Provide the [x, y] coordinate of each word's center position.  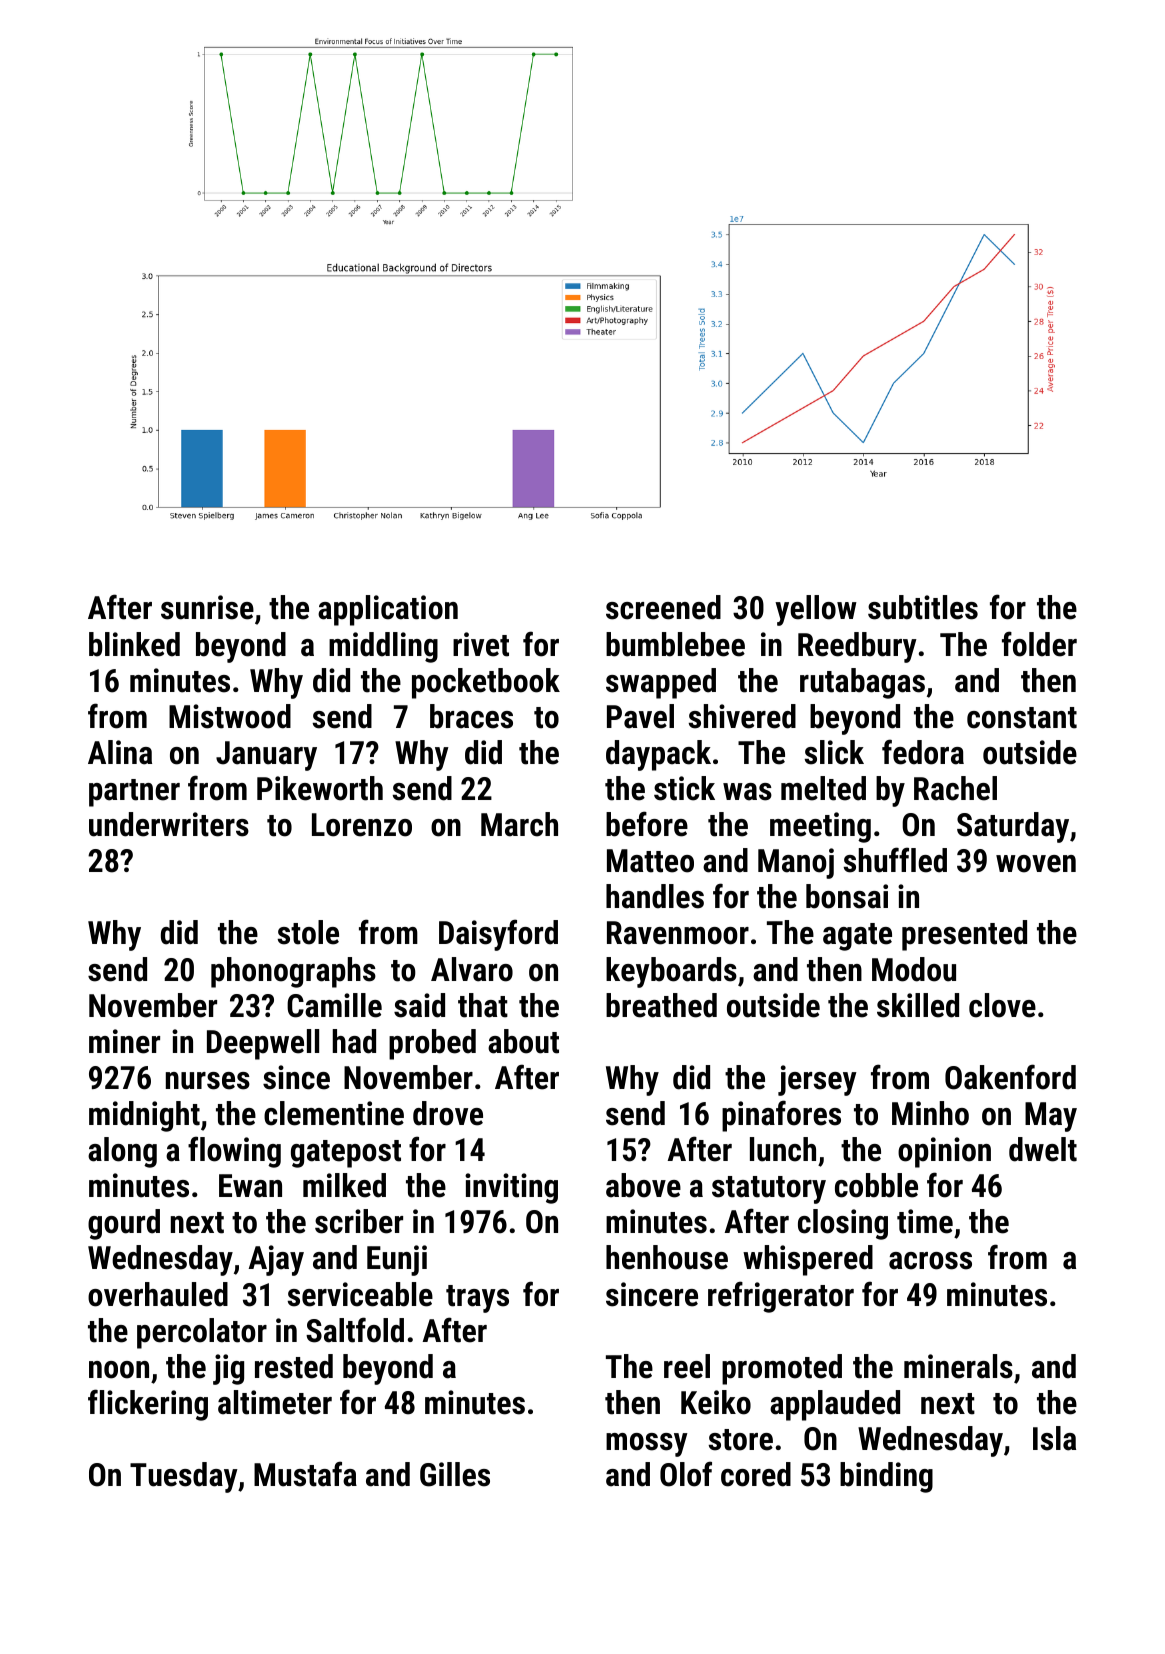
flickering [148, 1405]
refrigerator [781, 1297]
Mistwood [230, 716]
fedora [923, 752]
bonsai [847, 896]
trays [477, 1299]
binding [886, 1477]
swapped [661, 683]
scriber [359, 1221]
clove [1002, 1005]
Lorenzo [362, 825]
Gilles [455, 1474]
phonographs [293, 972]
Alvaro [472, 969]
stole [308, 932]
